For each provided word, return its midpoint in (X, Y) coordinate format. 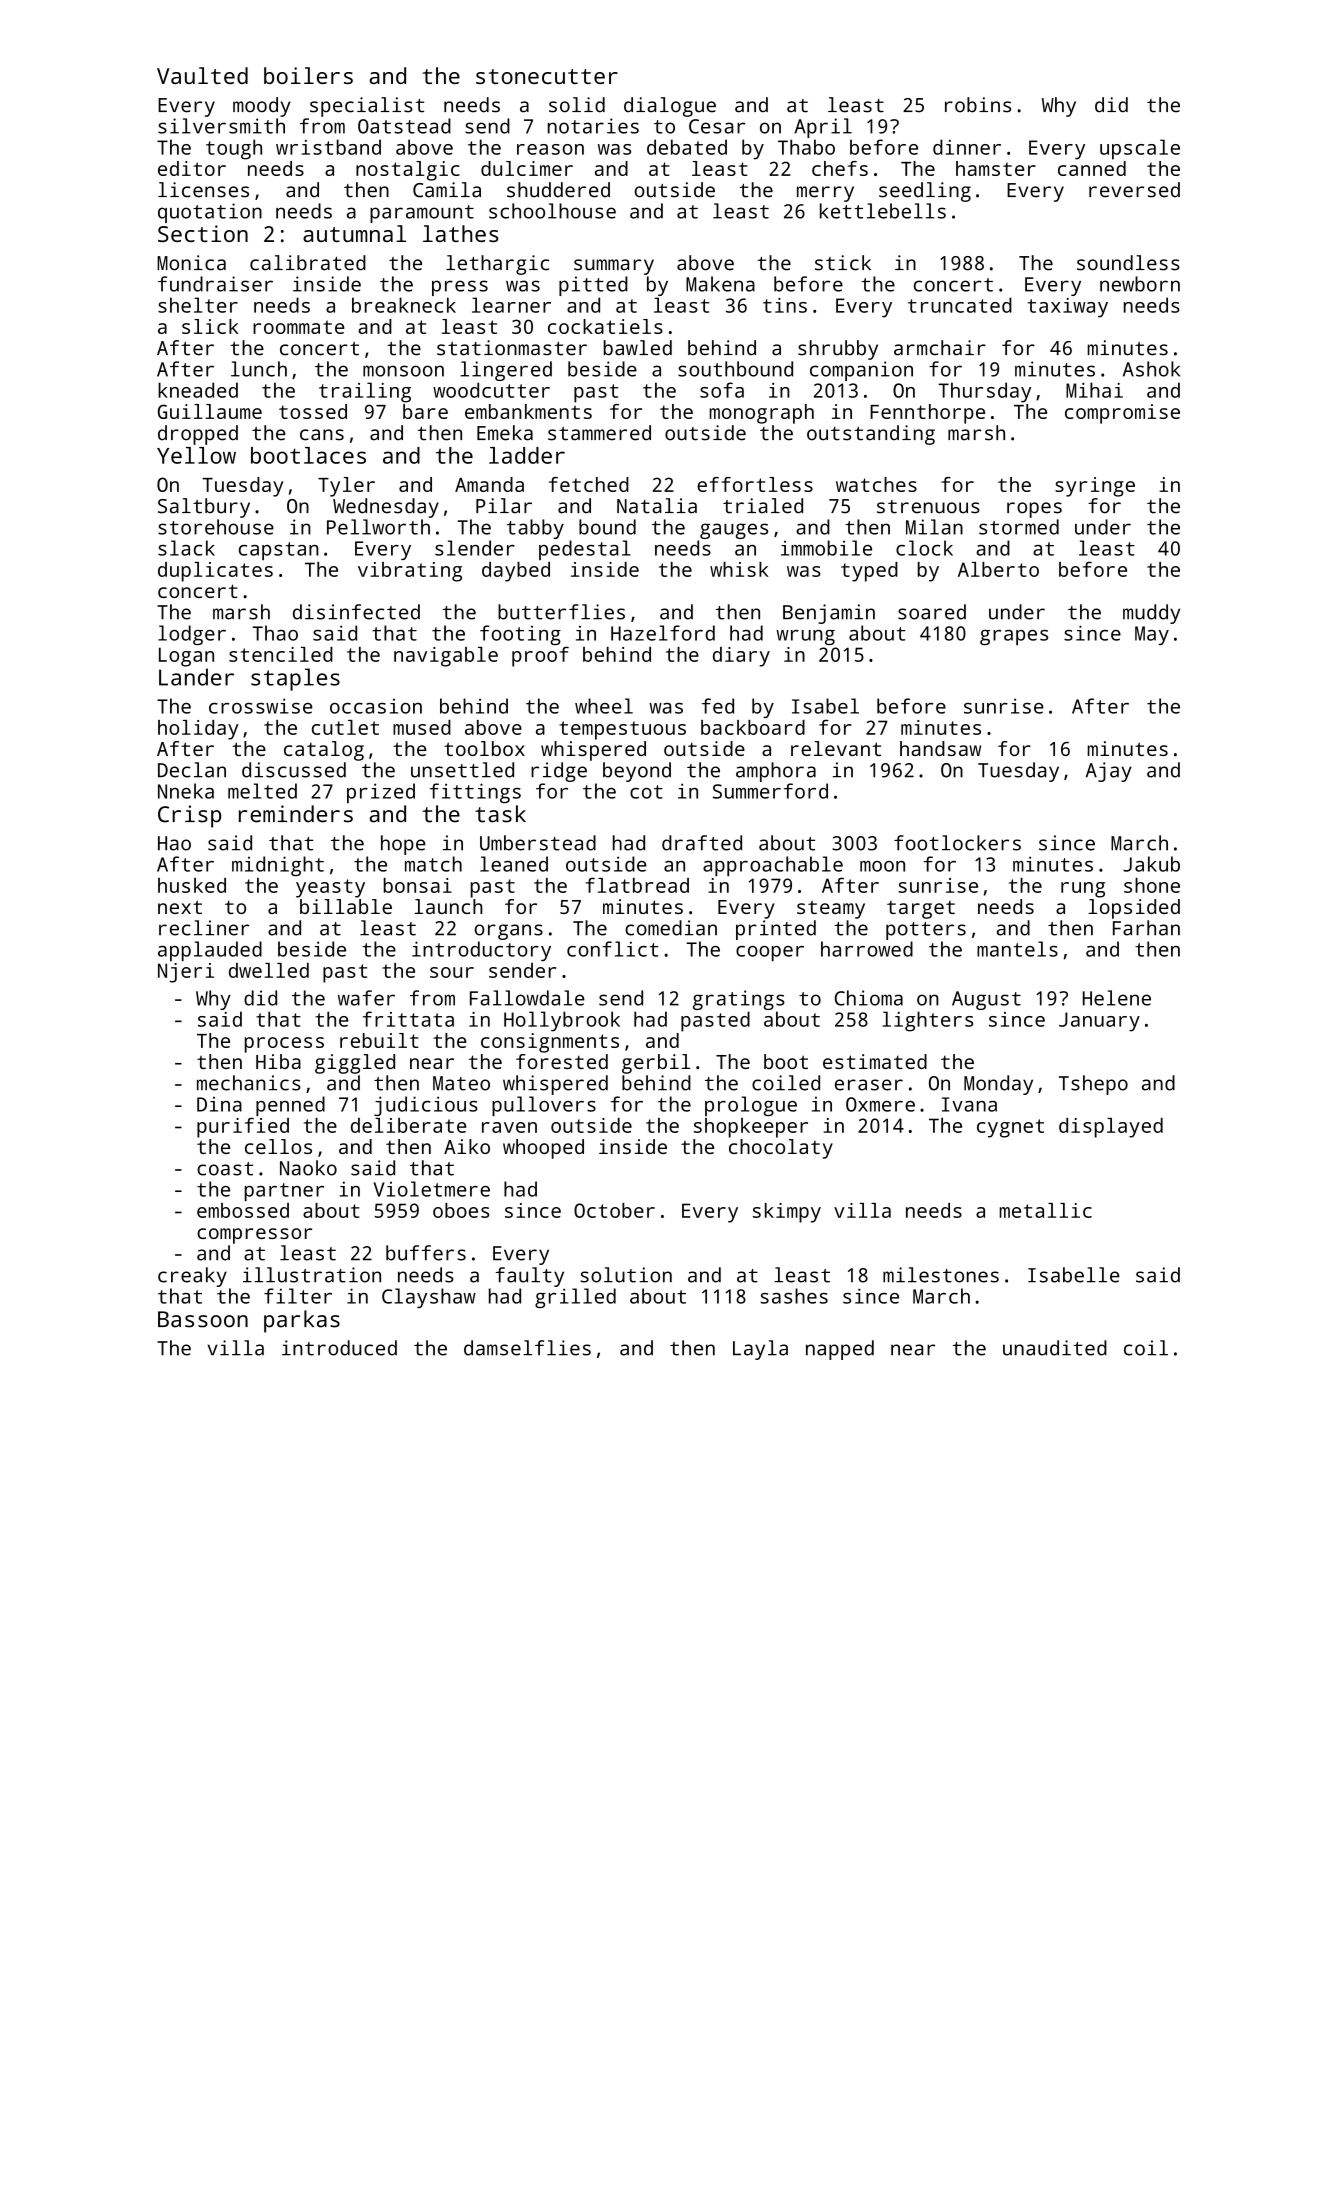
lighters (927, 1021)
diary (741, 657)
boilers (308, 75)
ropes (1034, 510)
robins (978, 105)
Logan (186, 657)
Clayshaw (429, 1298)
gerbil (656, 1064)
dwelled (269, 970)
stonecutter (547, 76)
